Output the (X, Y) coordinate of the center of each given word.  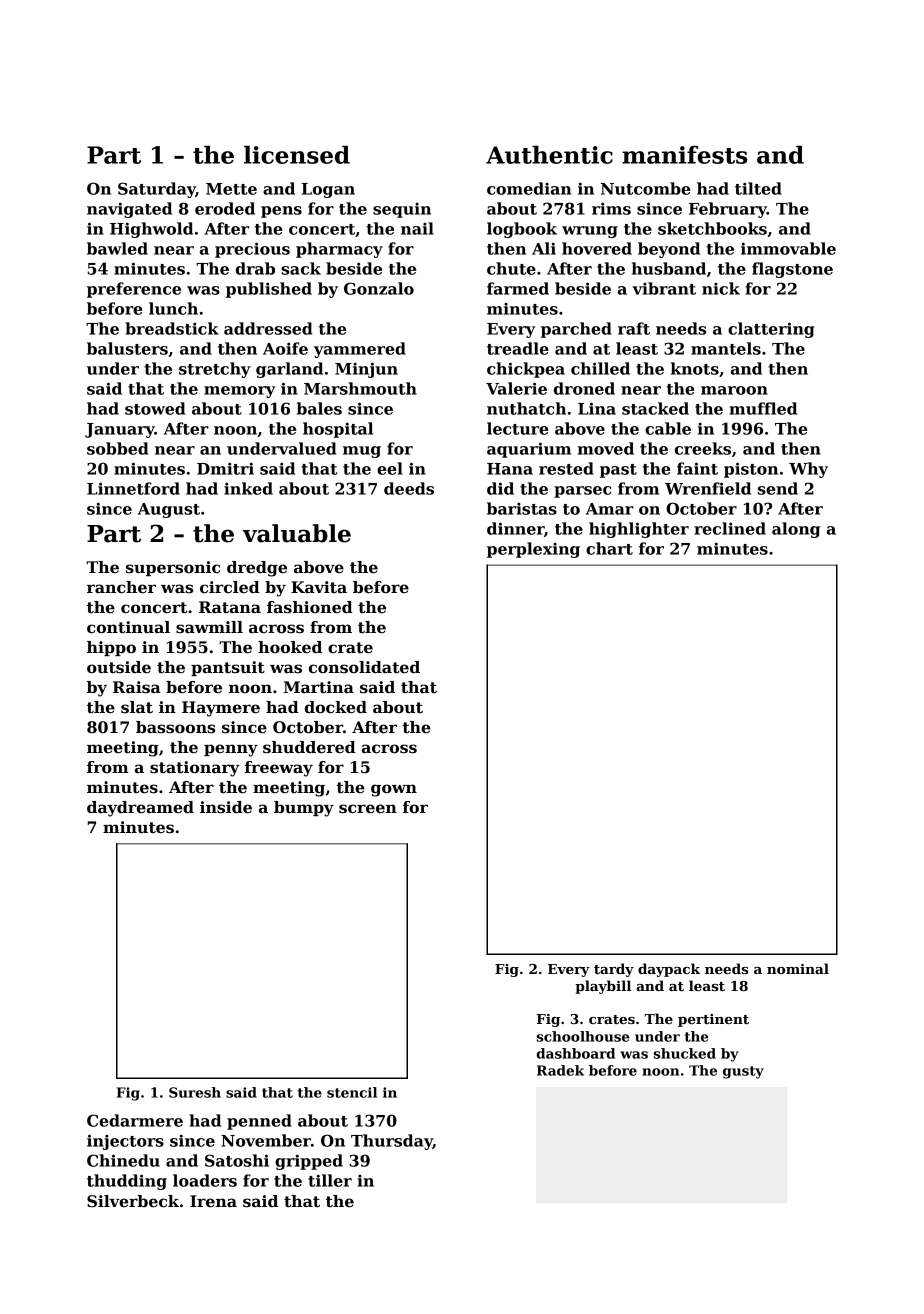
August (169, 510)
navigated (129, 210)
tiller (330, 1180)
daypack (669, 970)
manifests (684, 155)
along (796, 530)
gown (394, 790)
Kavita (319, 587)
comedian (529, 188)
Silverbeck (133, 1201)
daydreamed (140, 809)
